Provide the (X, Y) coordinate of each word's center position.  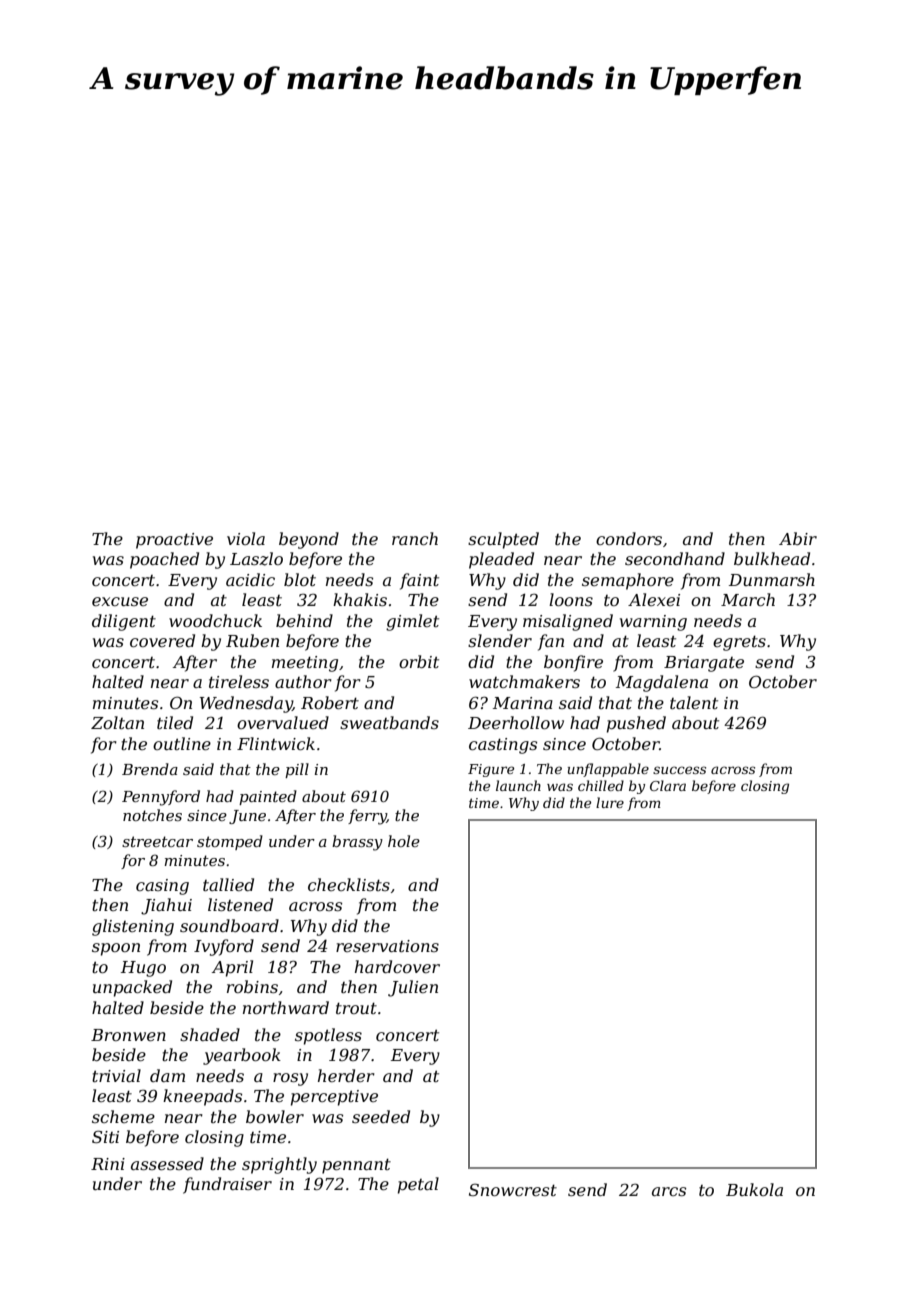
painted (268, 797)
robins (252, 986)
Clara (668, 785)
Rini (108, 1164)
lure (610, 802)
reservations (387, 946)
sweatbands (389, 722)
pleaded (501, 560)
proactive (174, 541)
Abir (798, 538)
